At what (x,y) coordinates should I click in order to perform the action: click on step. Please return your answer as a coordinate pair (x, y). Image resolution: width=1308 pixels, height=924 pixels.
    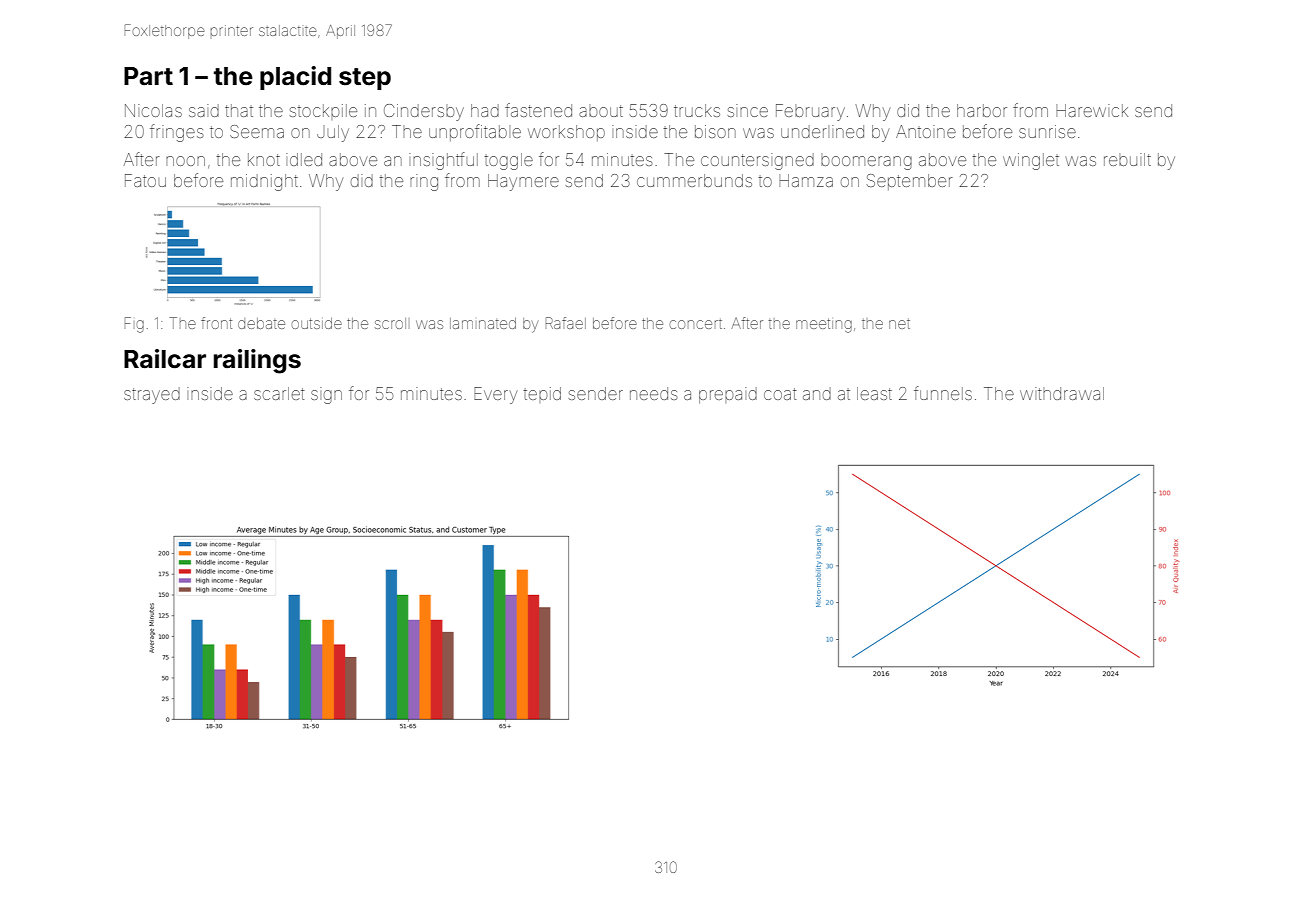
    Looking at the image, I should click on (365, 79).
